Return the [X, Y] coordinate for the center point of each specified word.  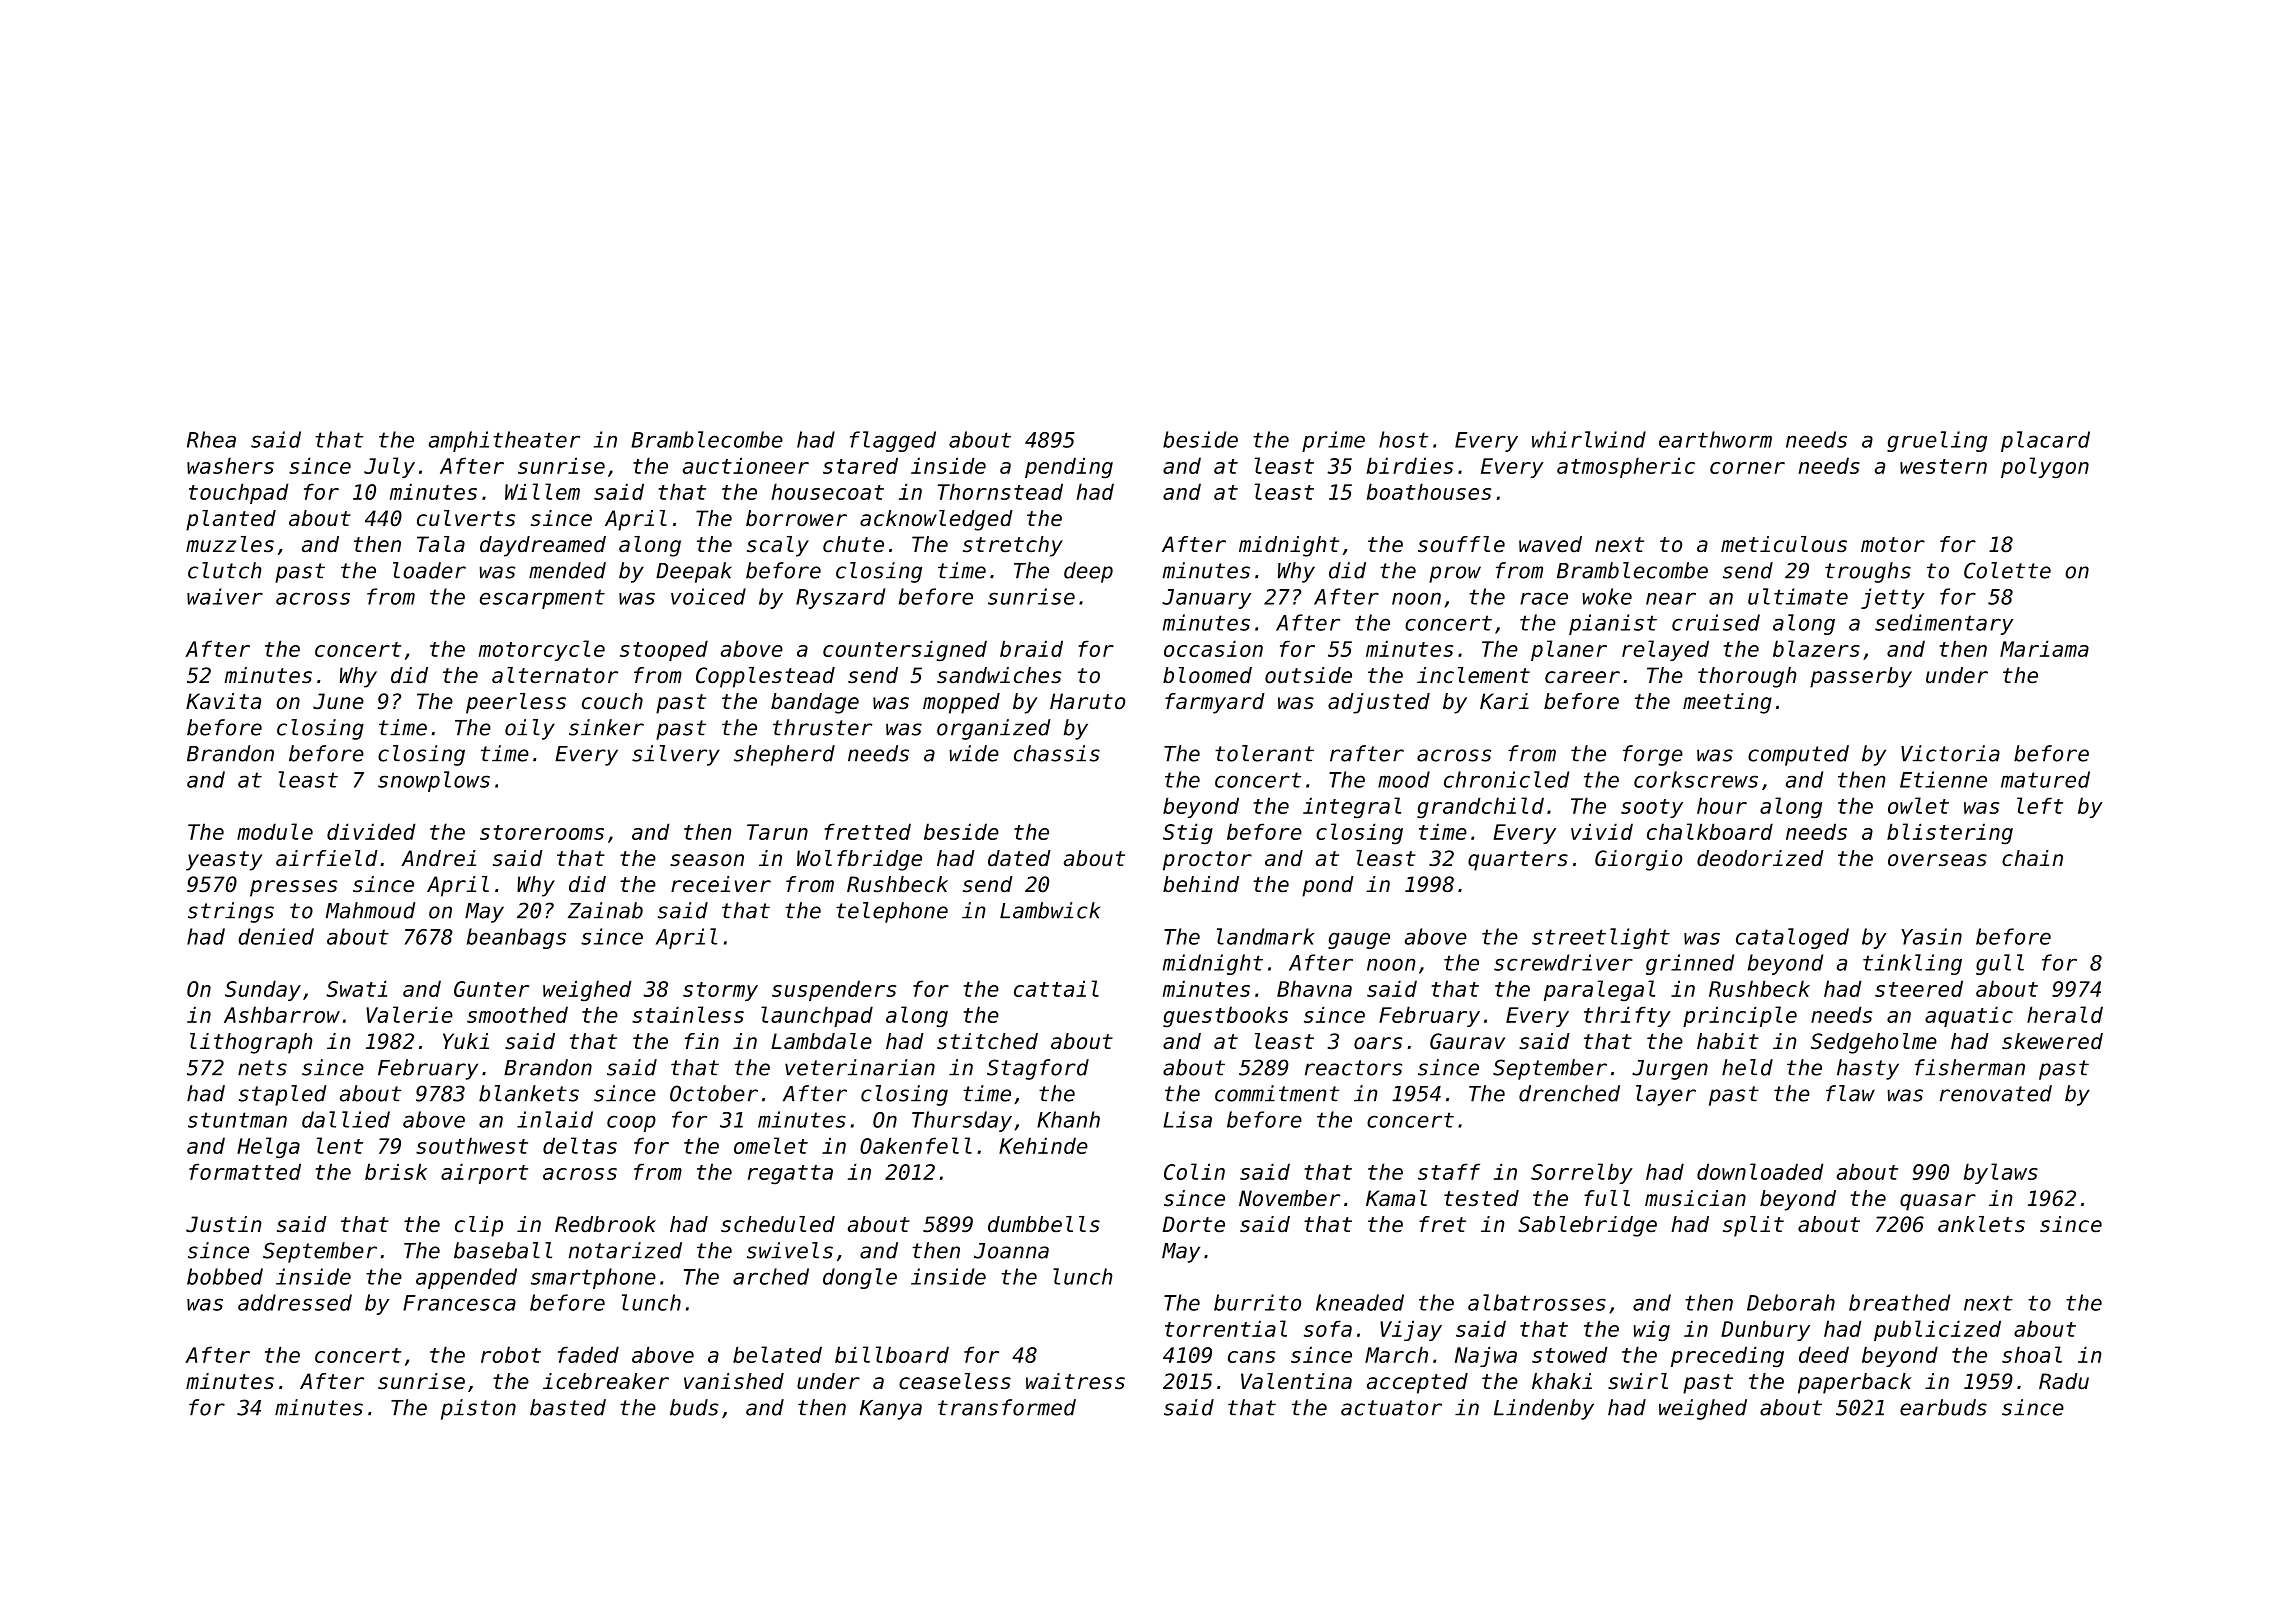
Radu [2064, 1381]
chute [853, 544]
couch [612, 701]
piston [478, 1409]
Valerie [409, 1014]
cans [1251, 1357]
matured [2045, 779]
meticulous [1784, 544]
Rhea [211, 439]
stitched [987, 1041]
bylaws [2001, 1173]
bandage [815, 703]
